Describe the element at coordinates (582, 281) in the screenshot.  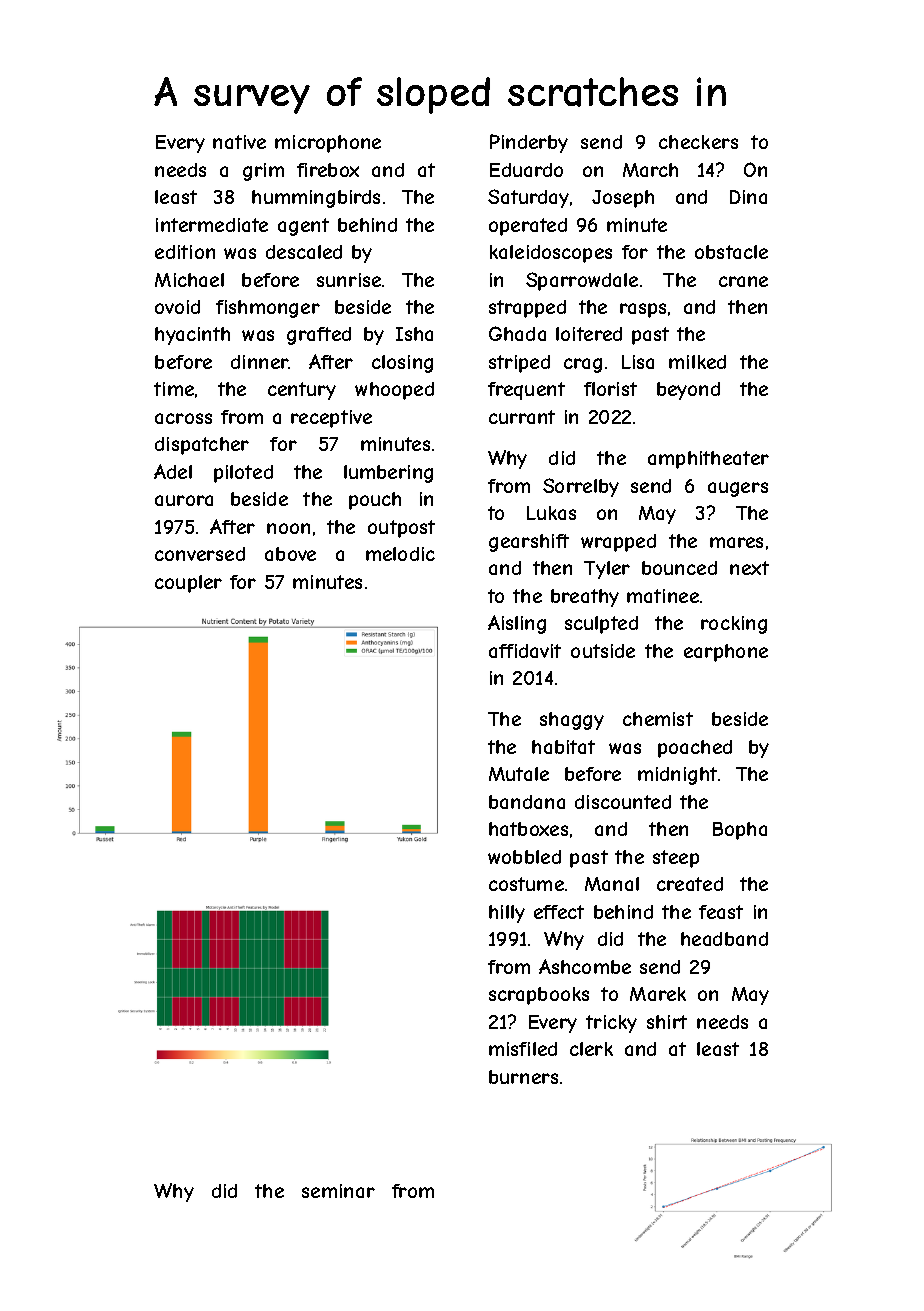
I see `Sparrowdale` at that location.
